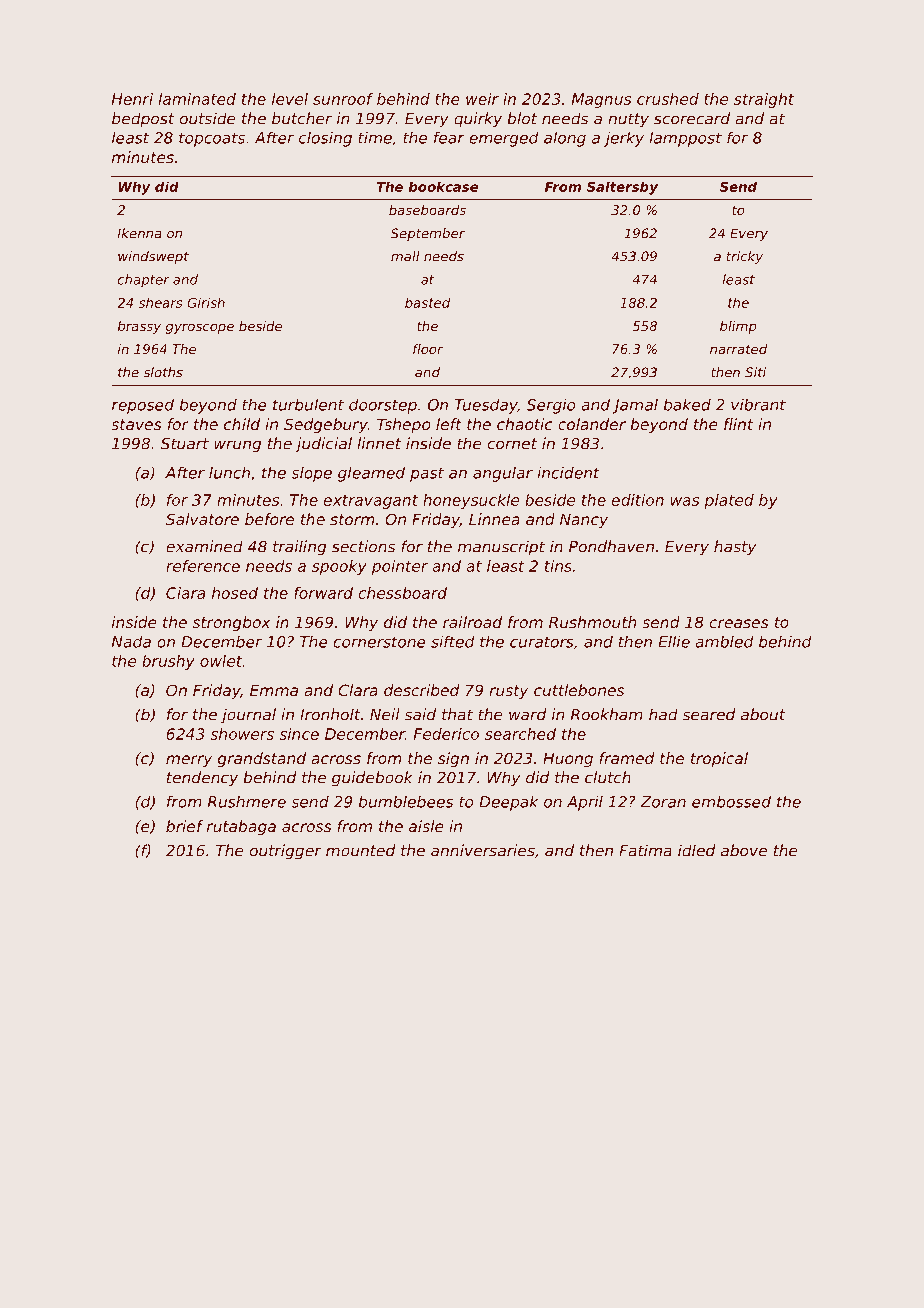 The width and height of the page is (924, 1308). What do you see at coordinates (326, 425) in the page?
I see `Sedgebury` at bounding box center [326, 425].
